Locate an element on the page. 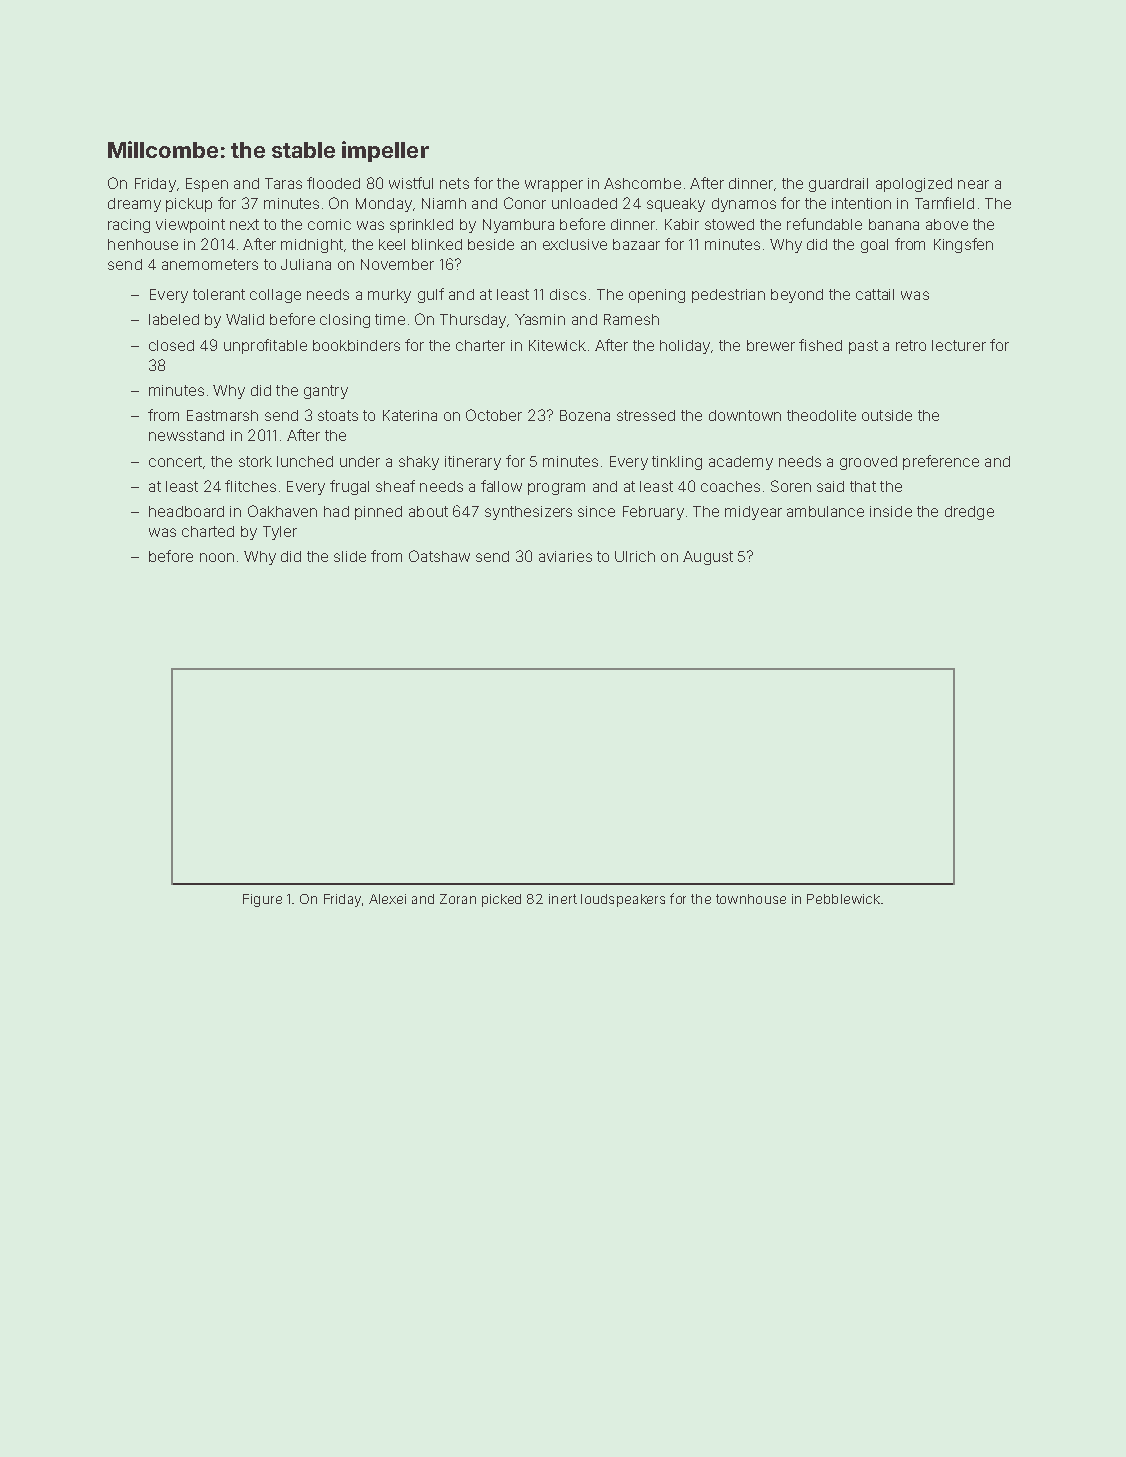  aviaries is located at coordinates (565, 556).
